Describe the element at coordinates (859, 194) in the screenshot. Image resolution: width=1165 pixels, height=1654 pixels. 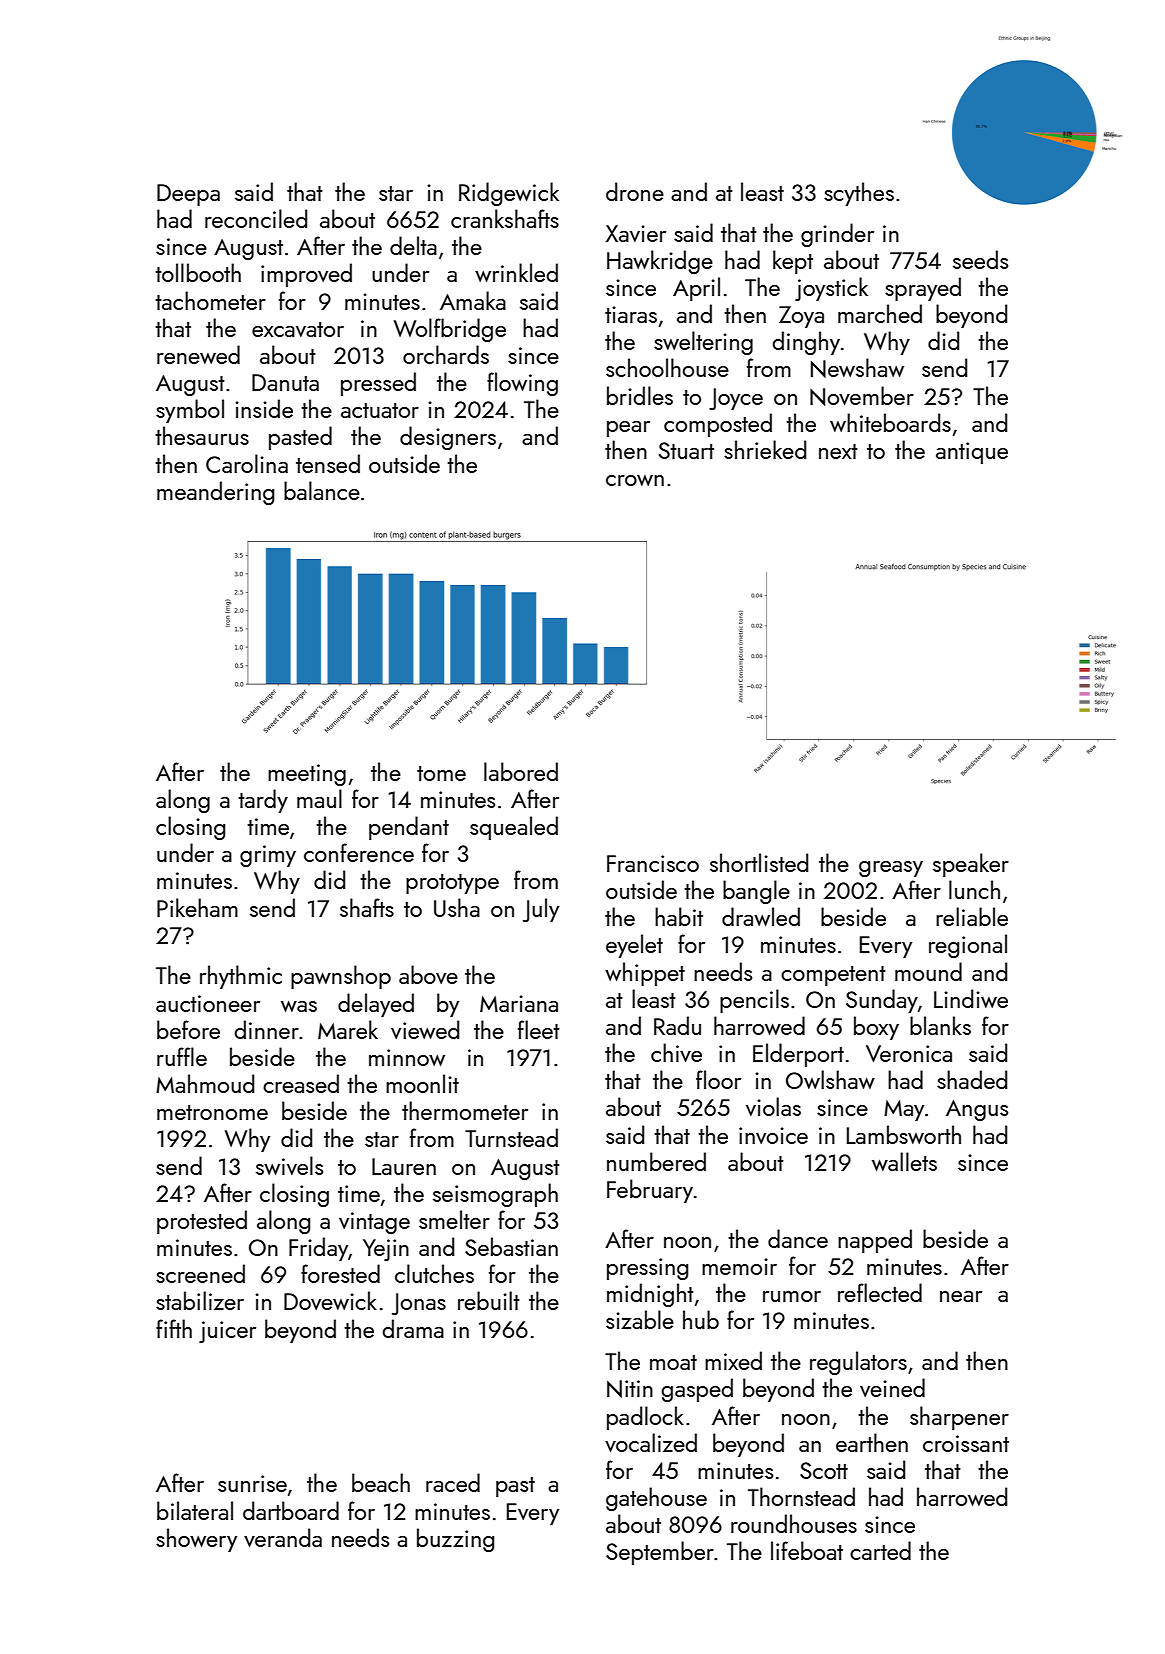
I see `scythes` at that location.
